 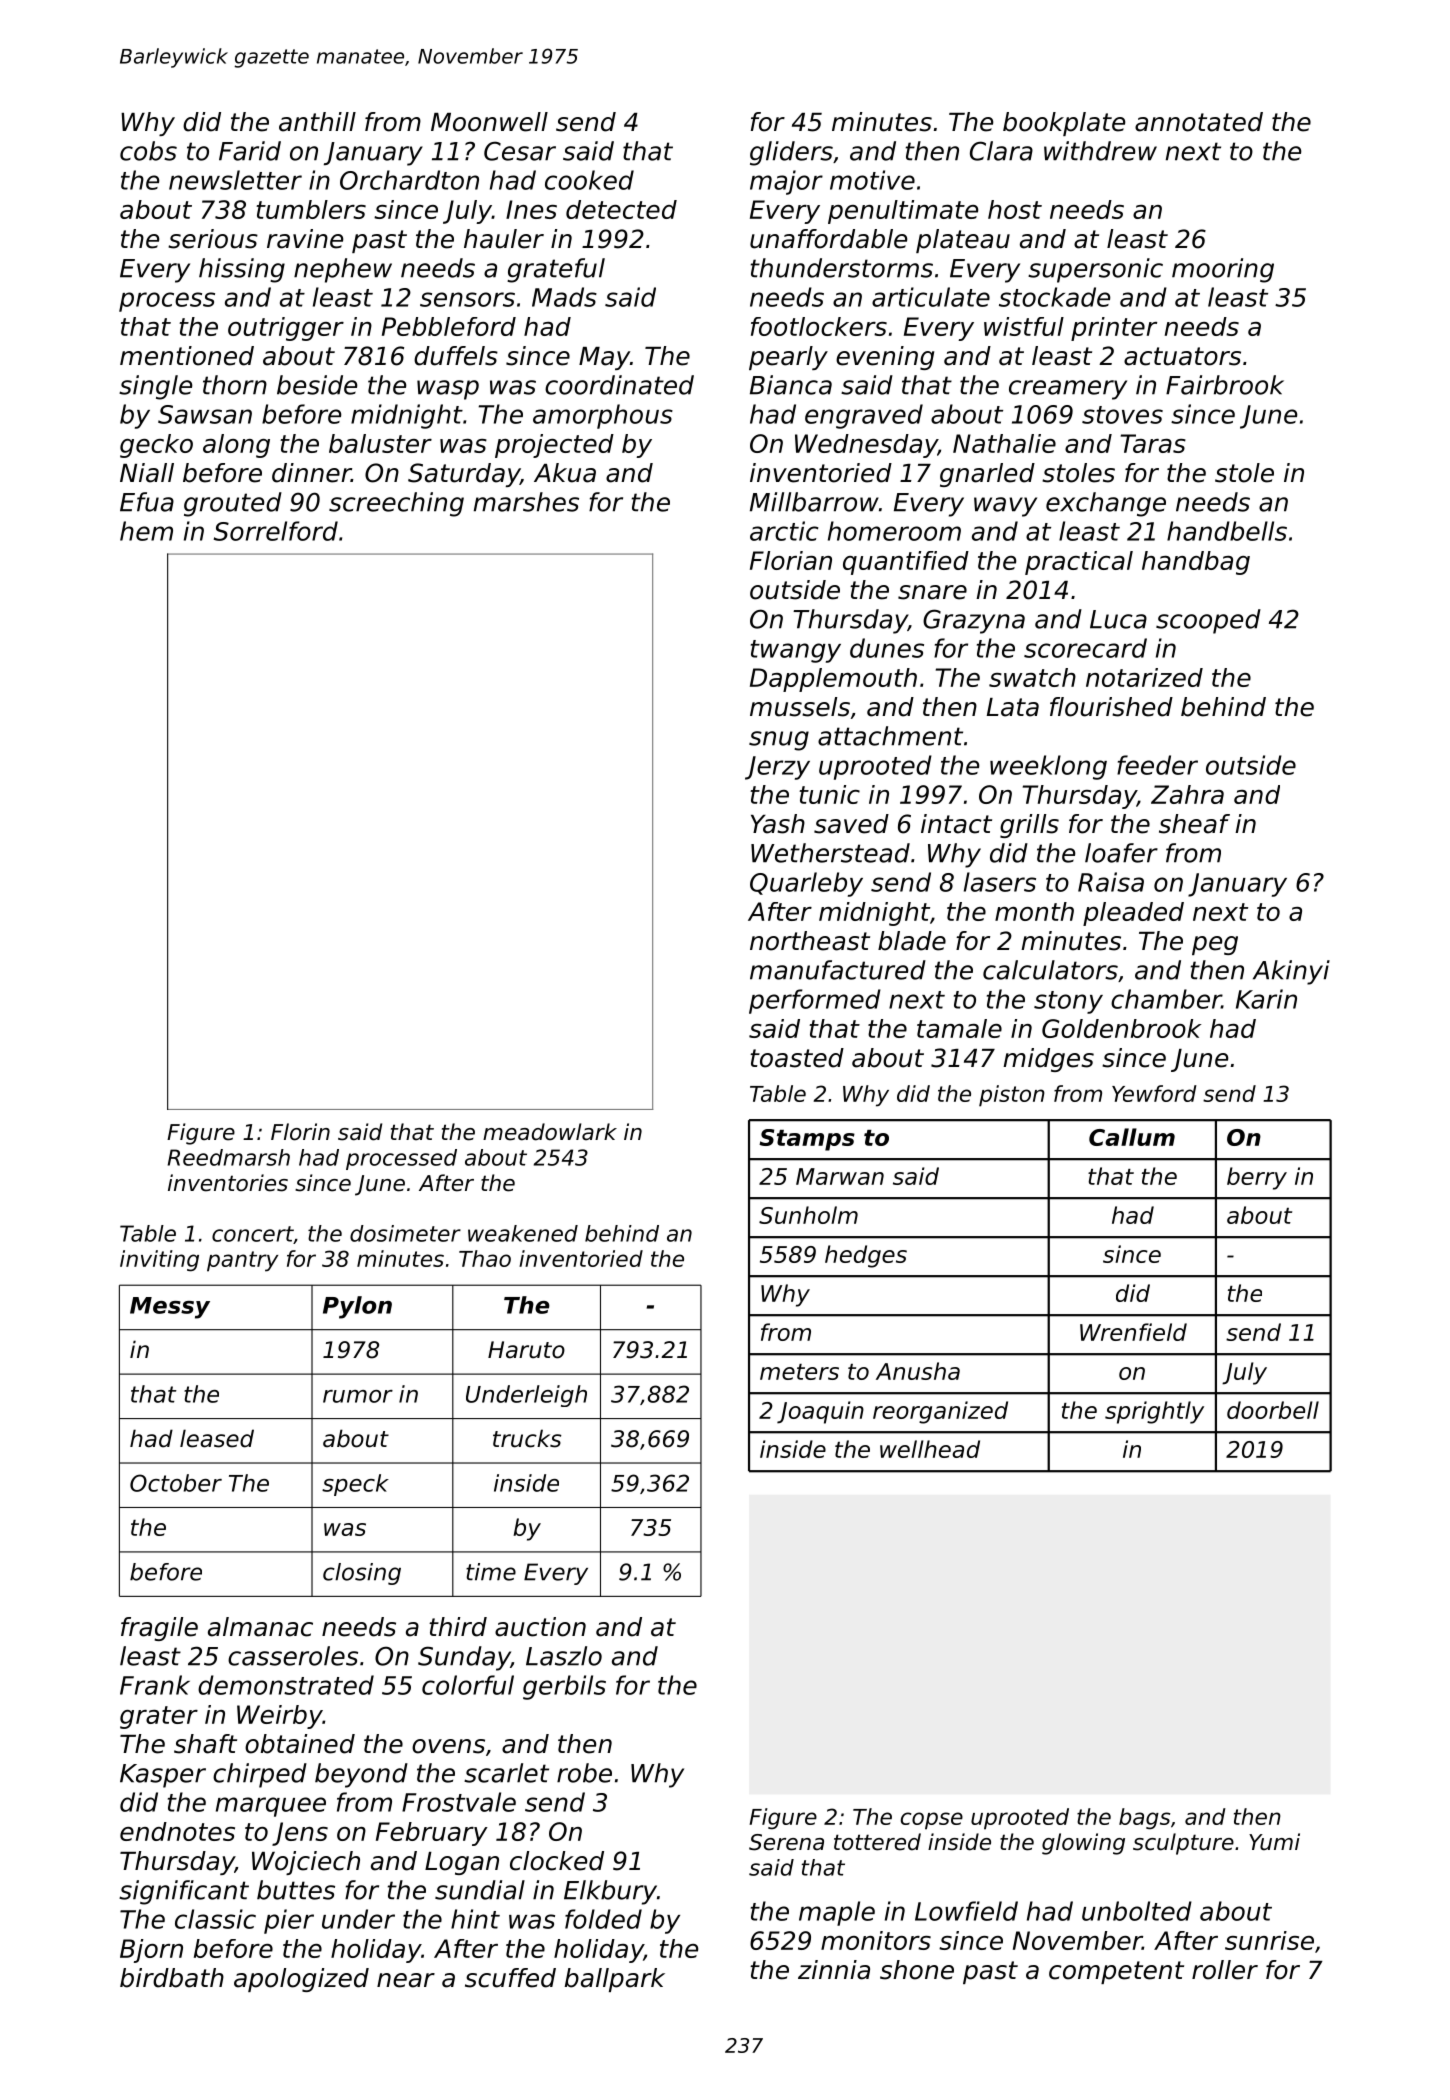 I want to click on Clara, so click(x=1001, y=151).
